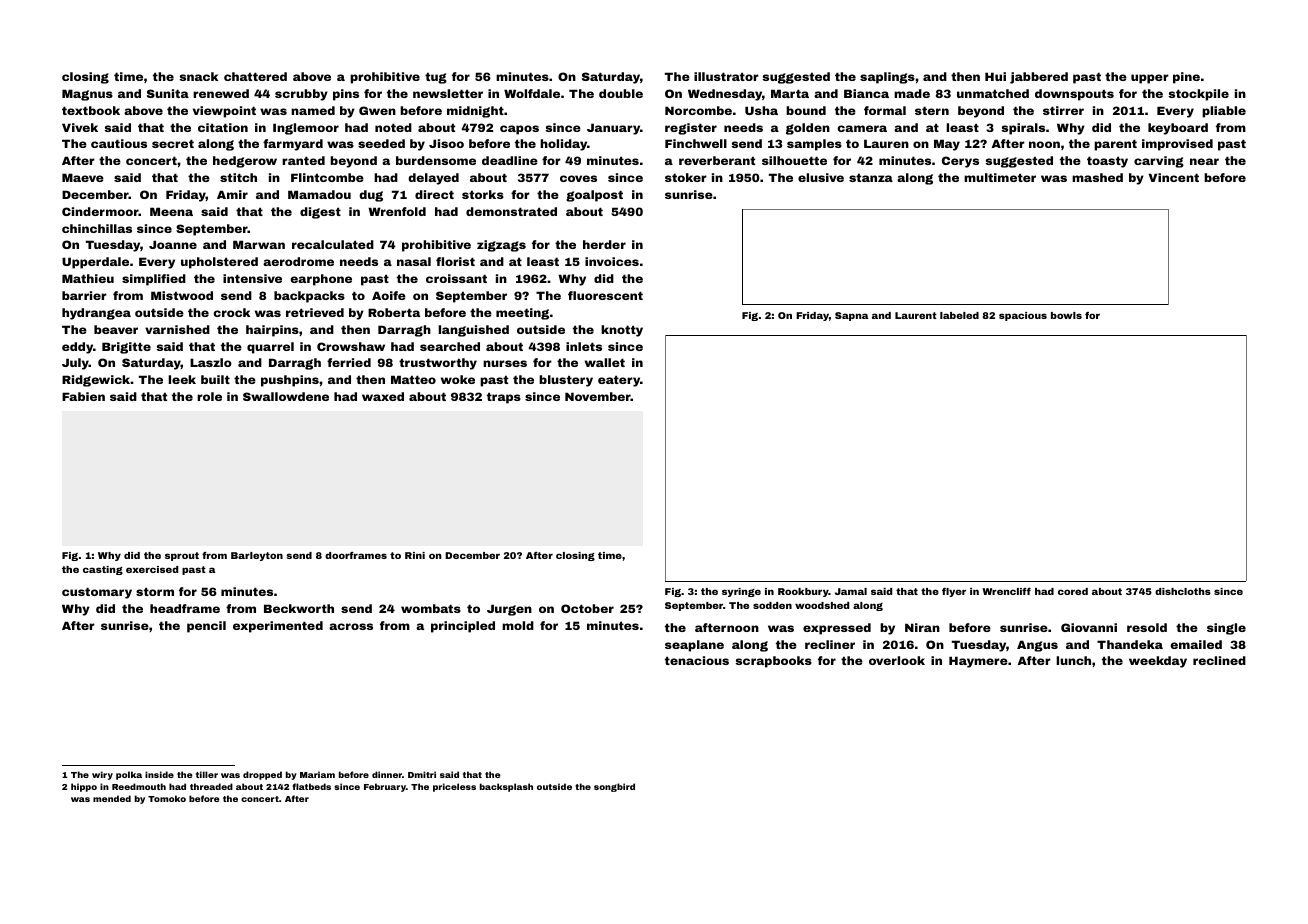 The image size is (1308, 924). What do you see at coordinates (1066, 315) in the document?
I see `bowls` at bounding box center [1066, 315].
